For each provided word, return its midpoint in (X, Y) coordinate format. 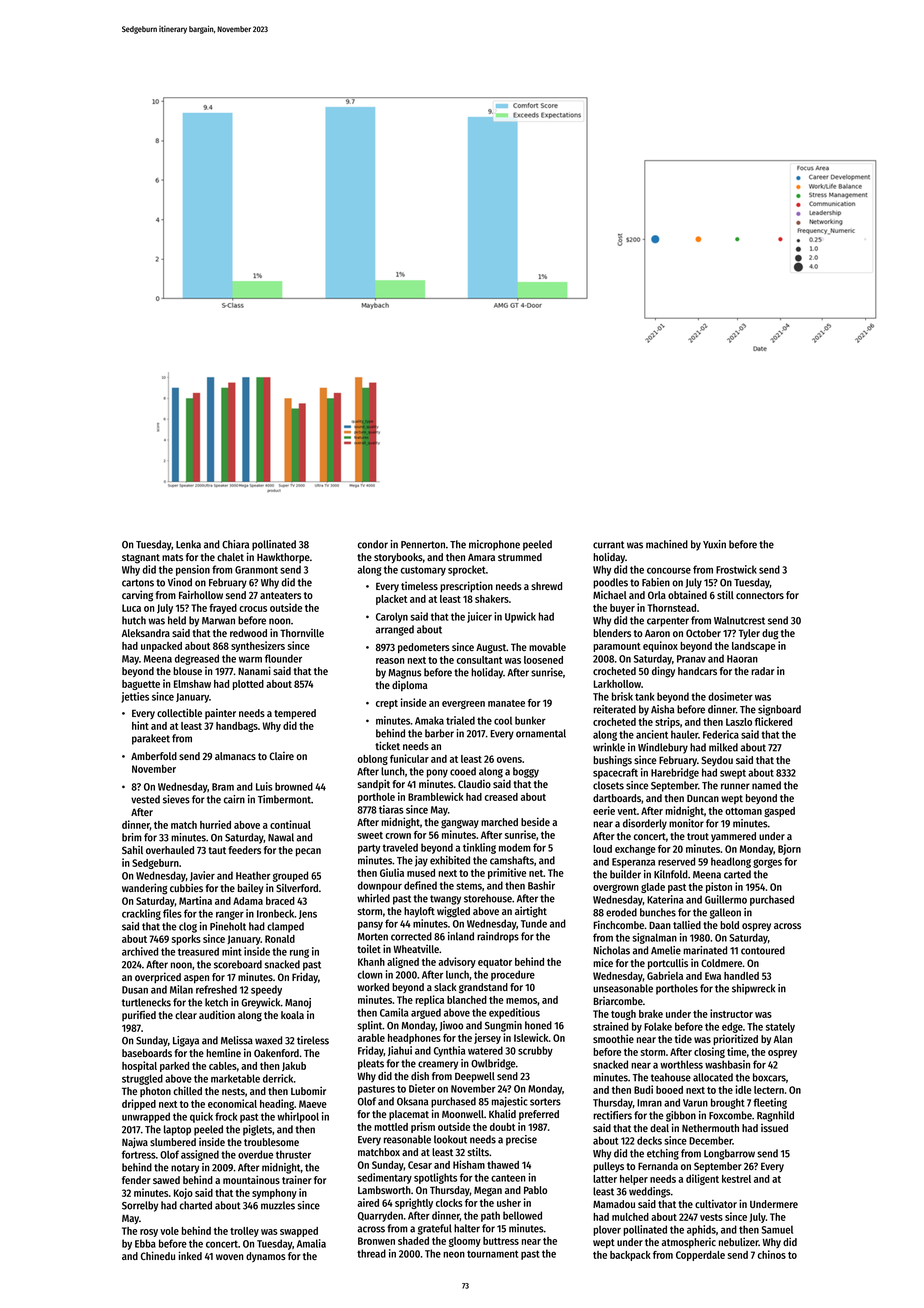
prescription (466, 586)
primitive (507, 873)
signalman (655, 938)
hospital (139, 1066)
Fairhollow (201, 594)
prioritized (735, 1039)
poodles (610, 583)
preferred (539, 1115)
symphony (274, 1194)
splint (370, 1026)
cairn (234, 799)
